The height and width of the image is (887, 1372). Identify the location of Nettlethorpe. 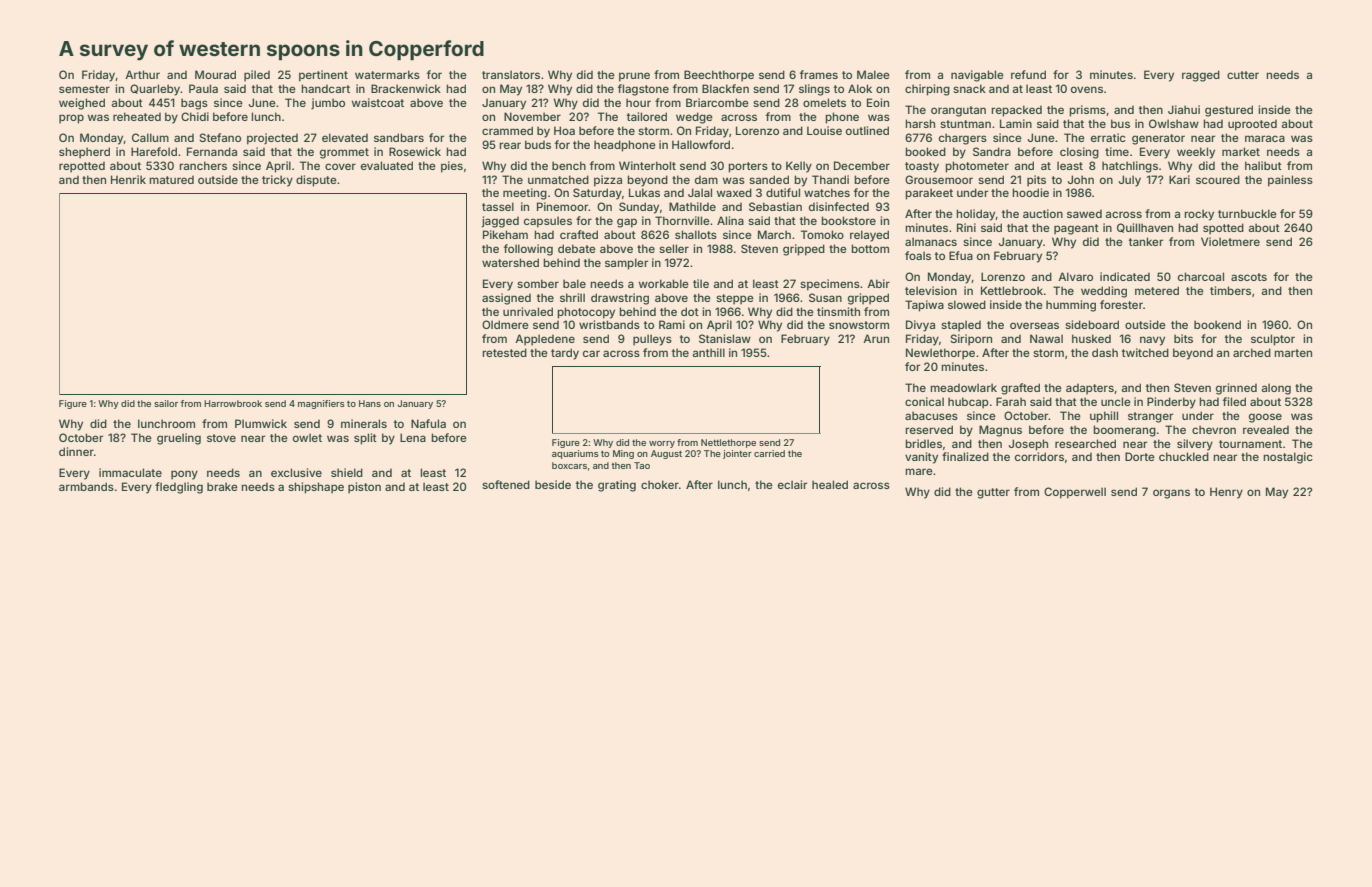
(728, 443).
